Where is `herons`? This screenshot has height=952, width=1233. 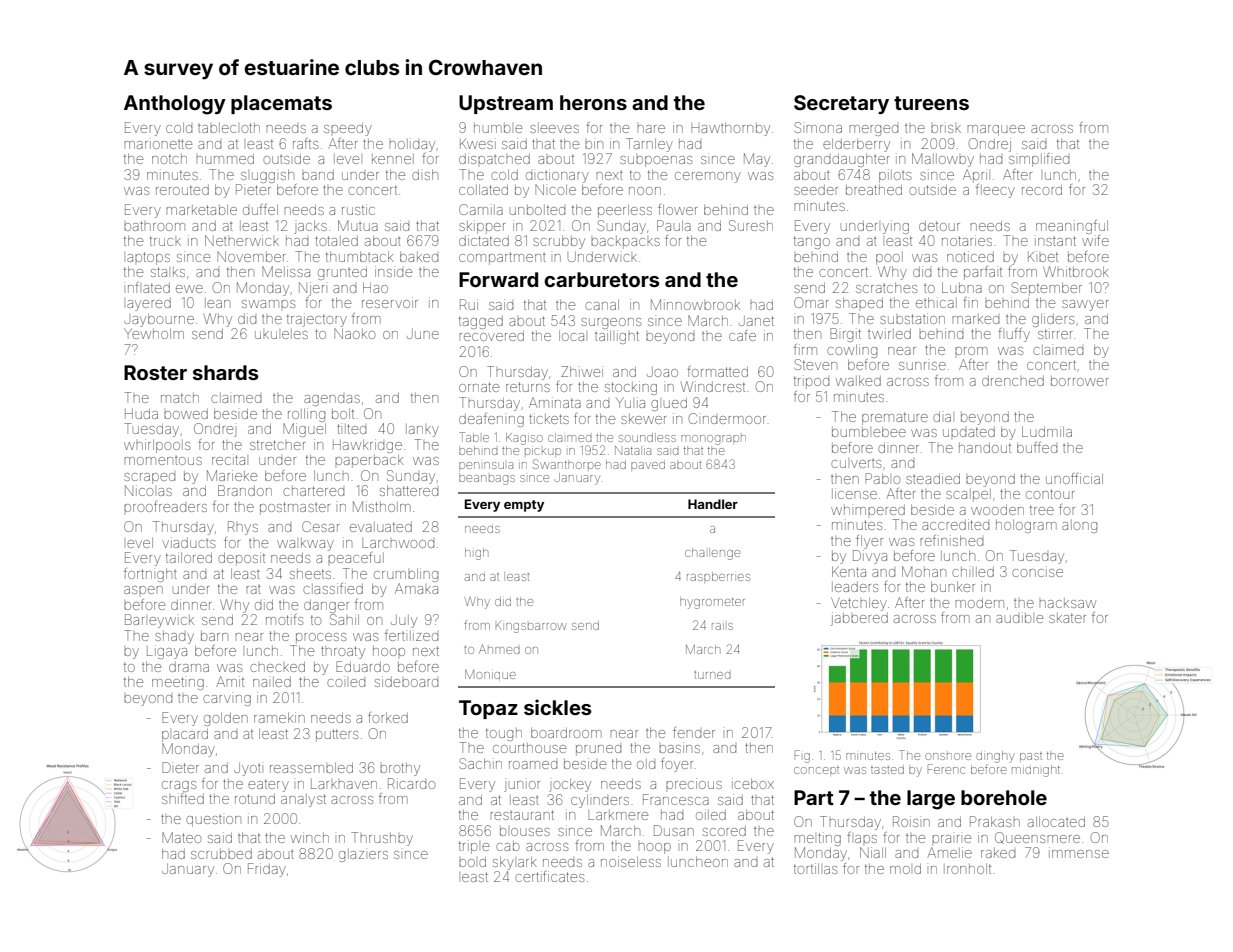
herons is located at coordinates (593, 102).
